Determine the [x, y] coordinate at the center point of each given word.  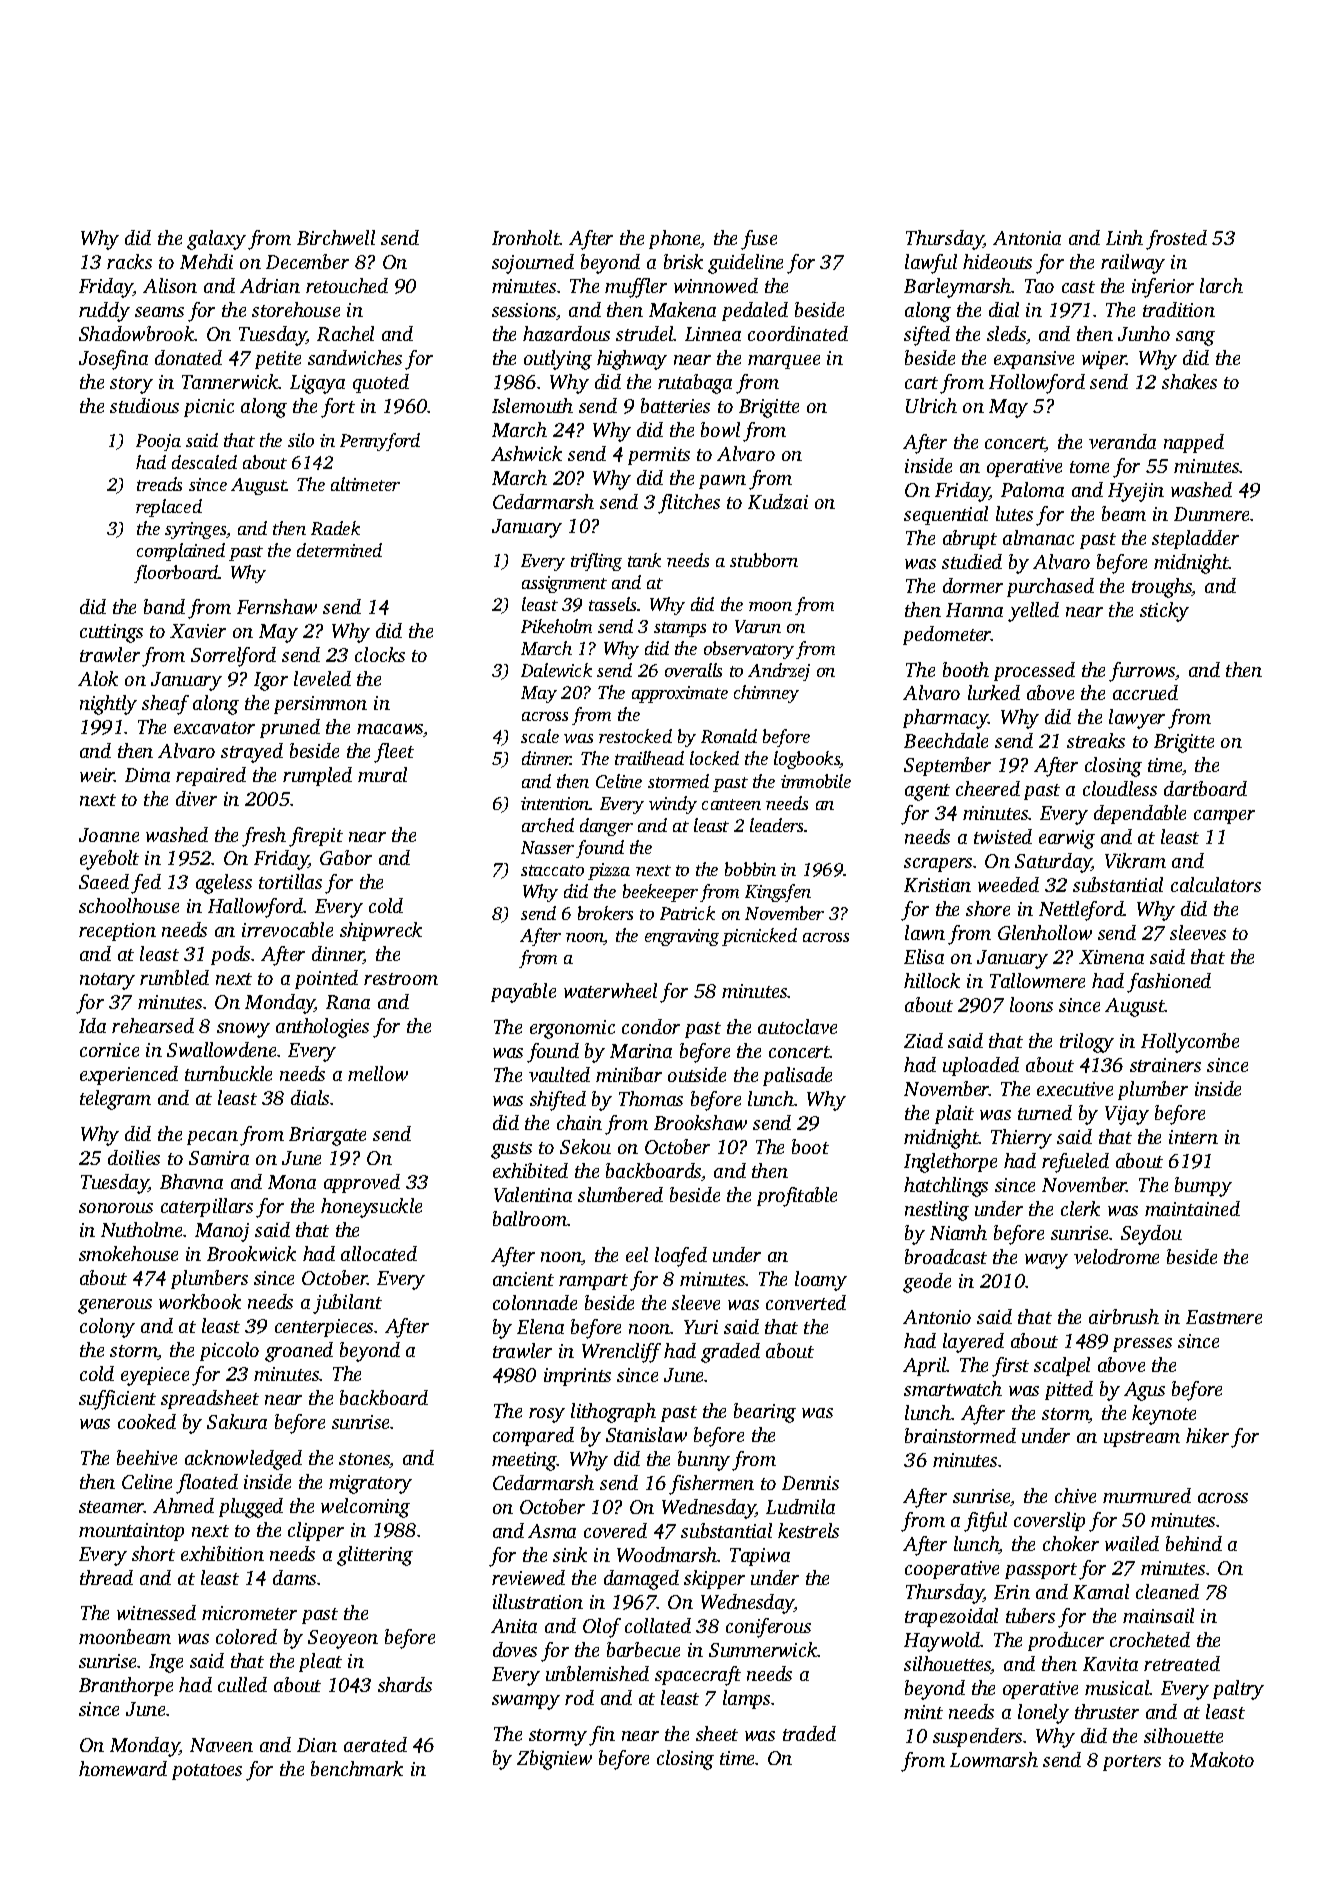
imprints [577, 1377]
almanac [1038, 537]
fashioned [1169, 983]
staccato [552, 870]
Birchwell [336, 237]
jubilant [347, 1304]
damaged [641, 1580]
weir [97, 775]
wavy [1046, 1261]
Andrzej [779, 672]
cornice [109, 1050]
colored [246, 1636]
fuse [759, 240]
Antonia [1027, 238]
